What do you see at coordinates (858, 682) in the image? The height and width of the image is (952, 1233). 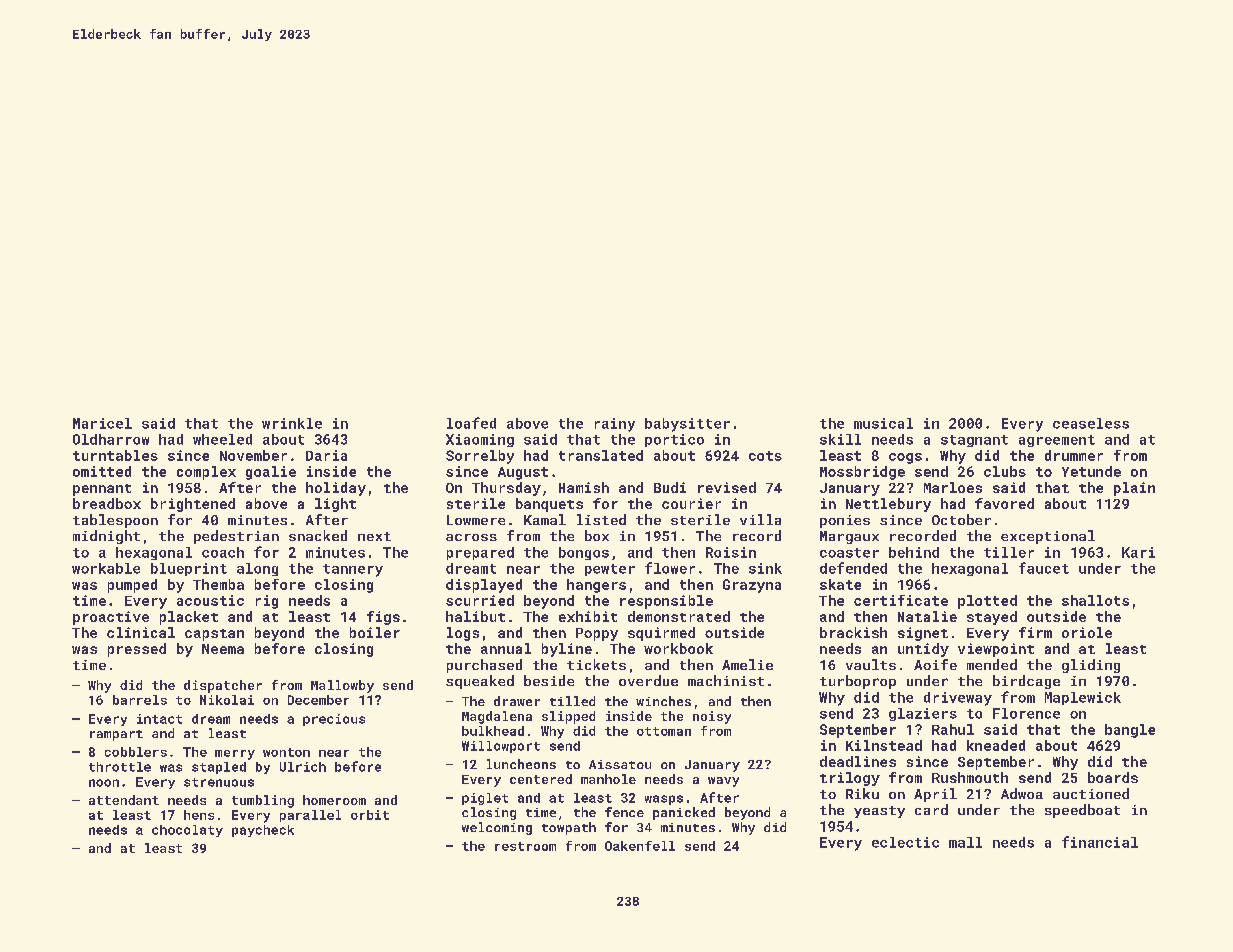 I see `turboprop` at bounding box center [858, 682].
